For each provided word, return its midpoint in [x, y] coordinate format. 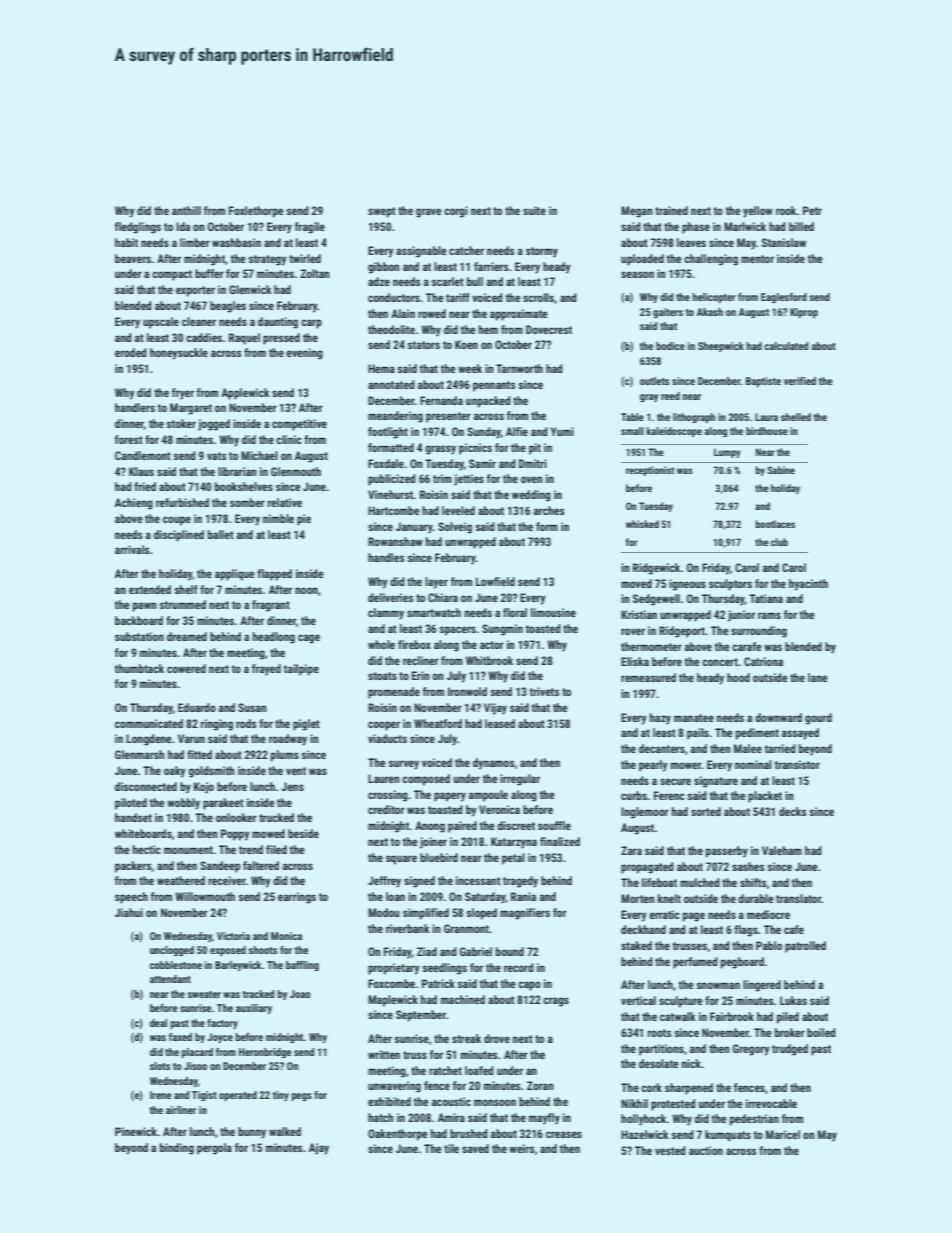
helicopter [714, 298]
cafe [794, 929]
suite [534, 210]
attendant [170, 979]
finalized [560, 841]
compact [172, 275]
